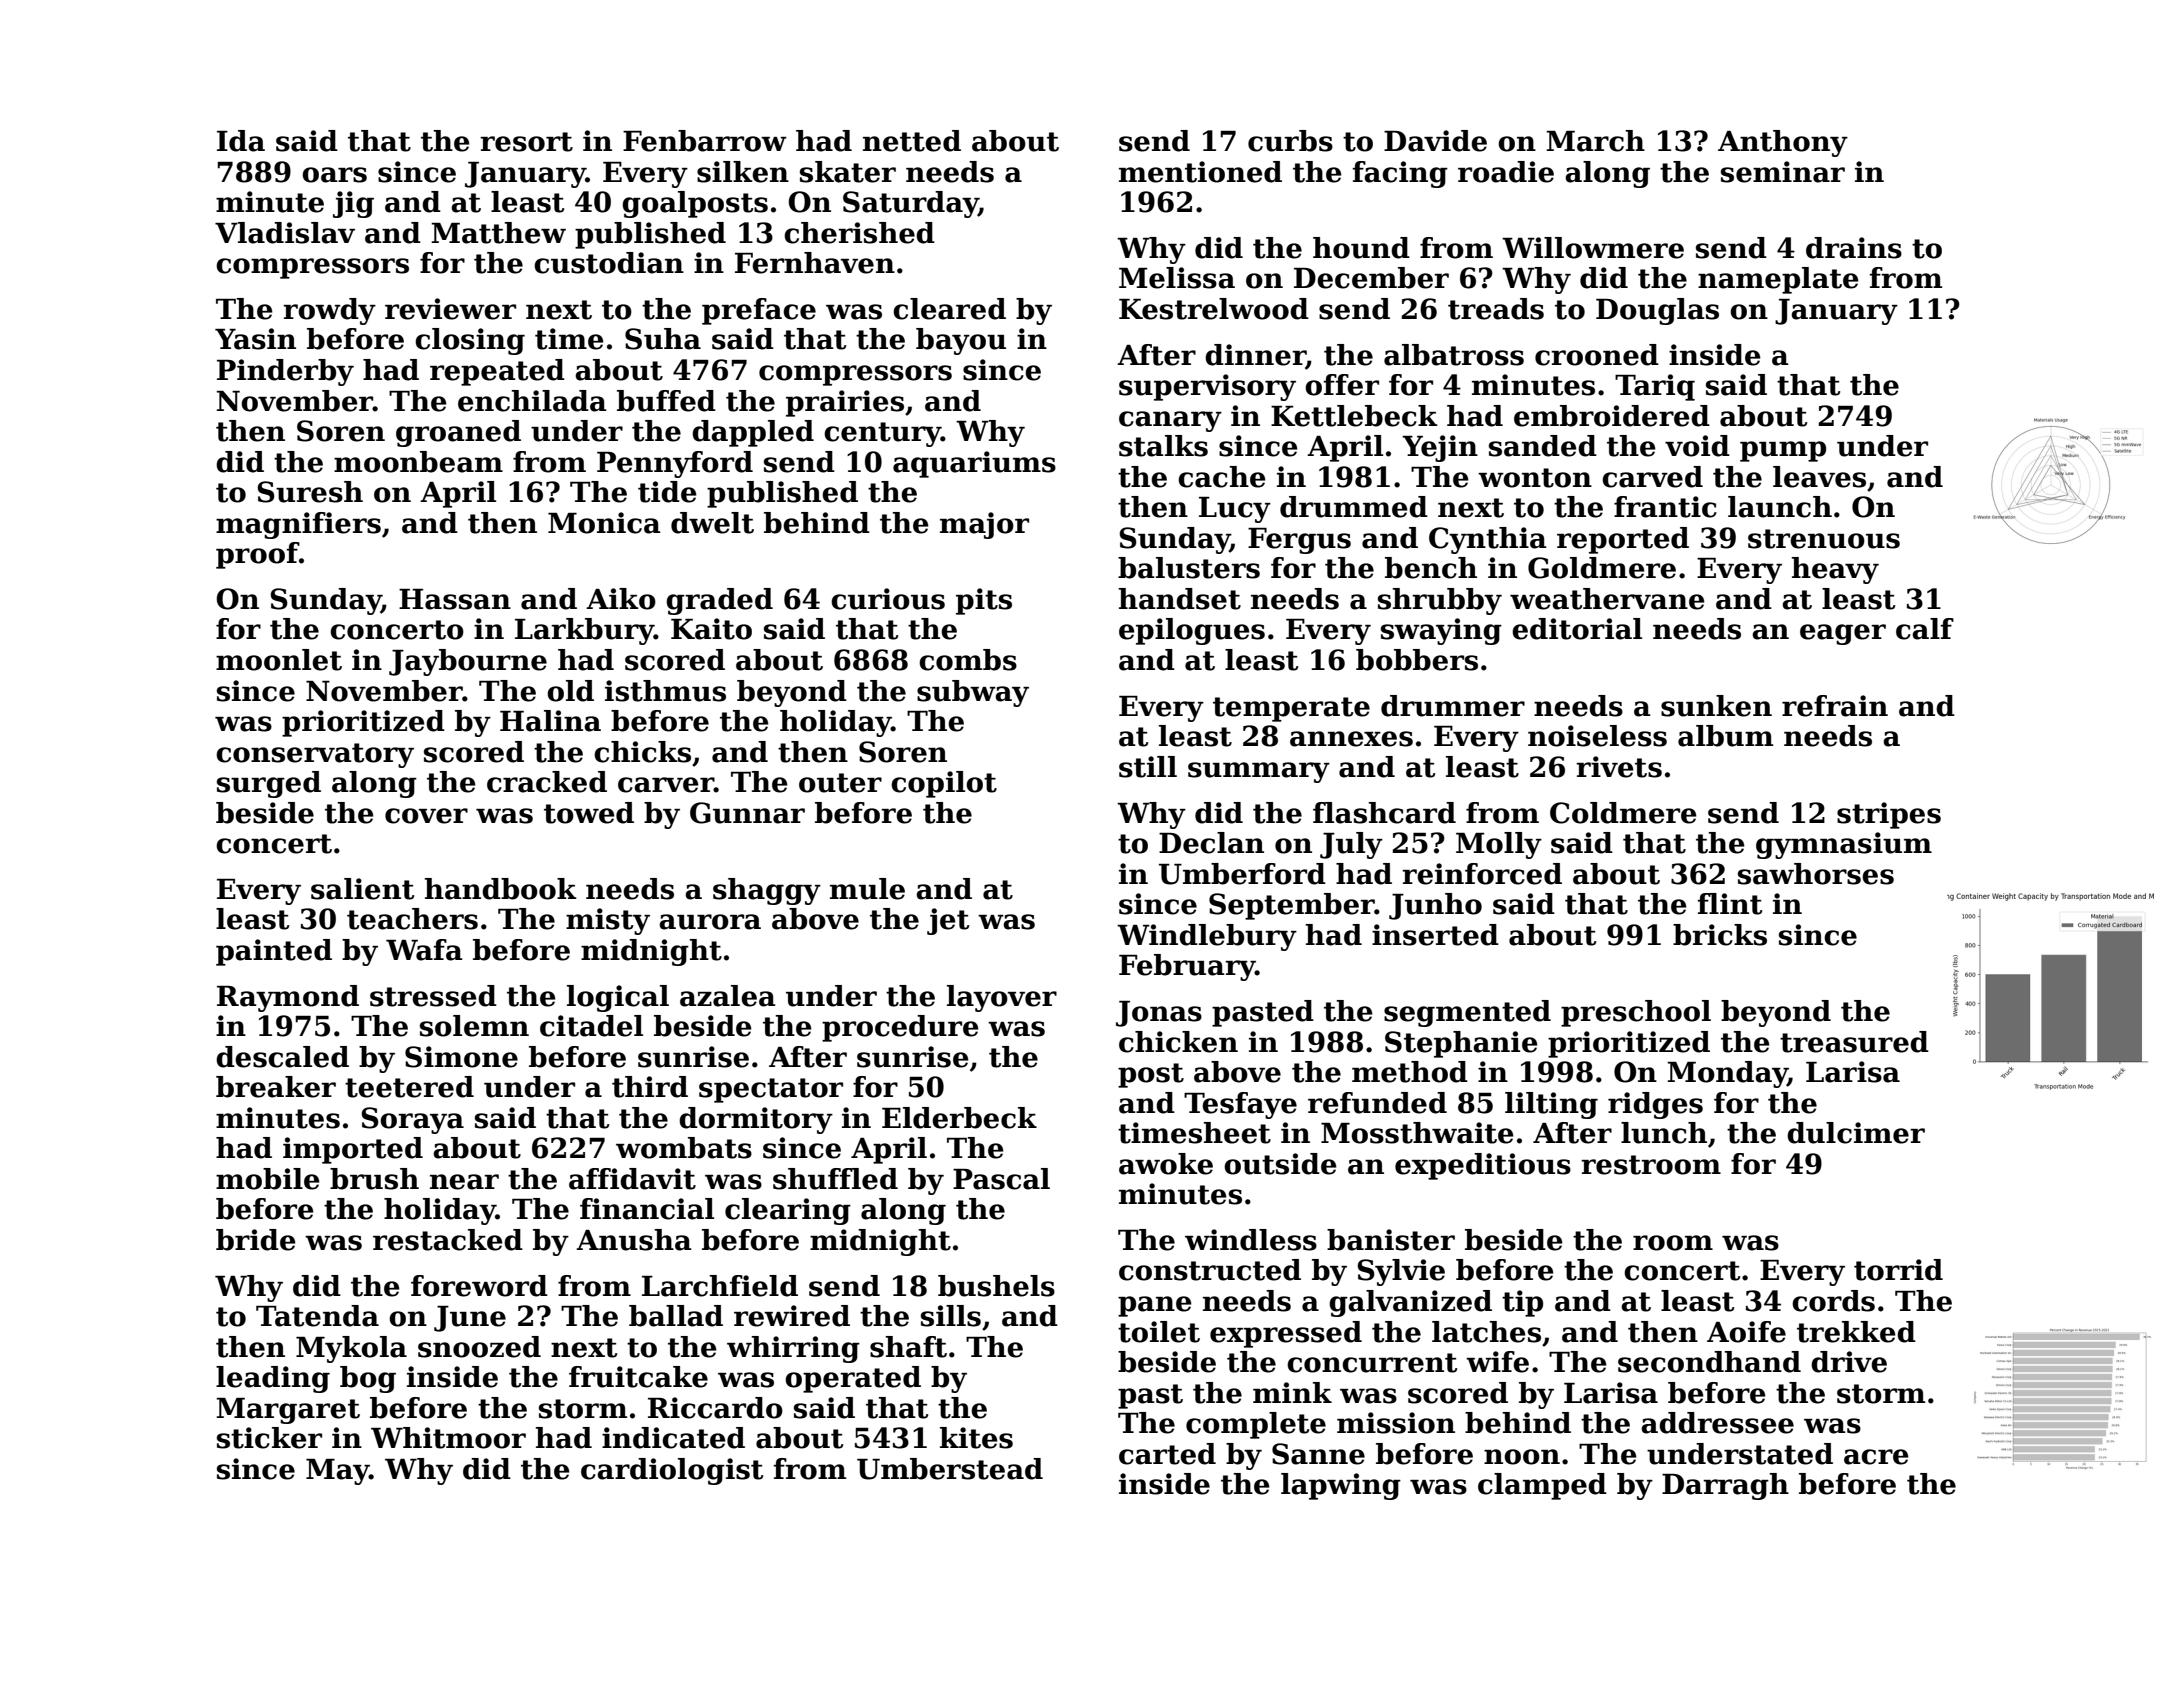  What do you see at coordinates (334, 175) in the screenshot?
I see `oars` at bounding box center [334, 175].
